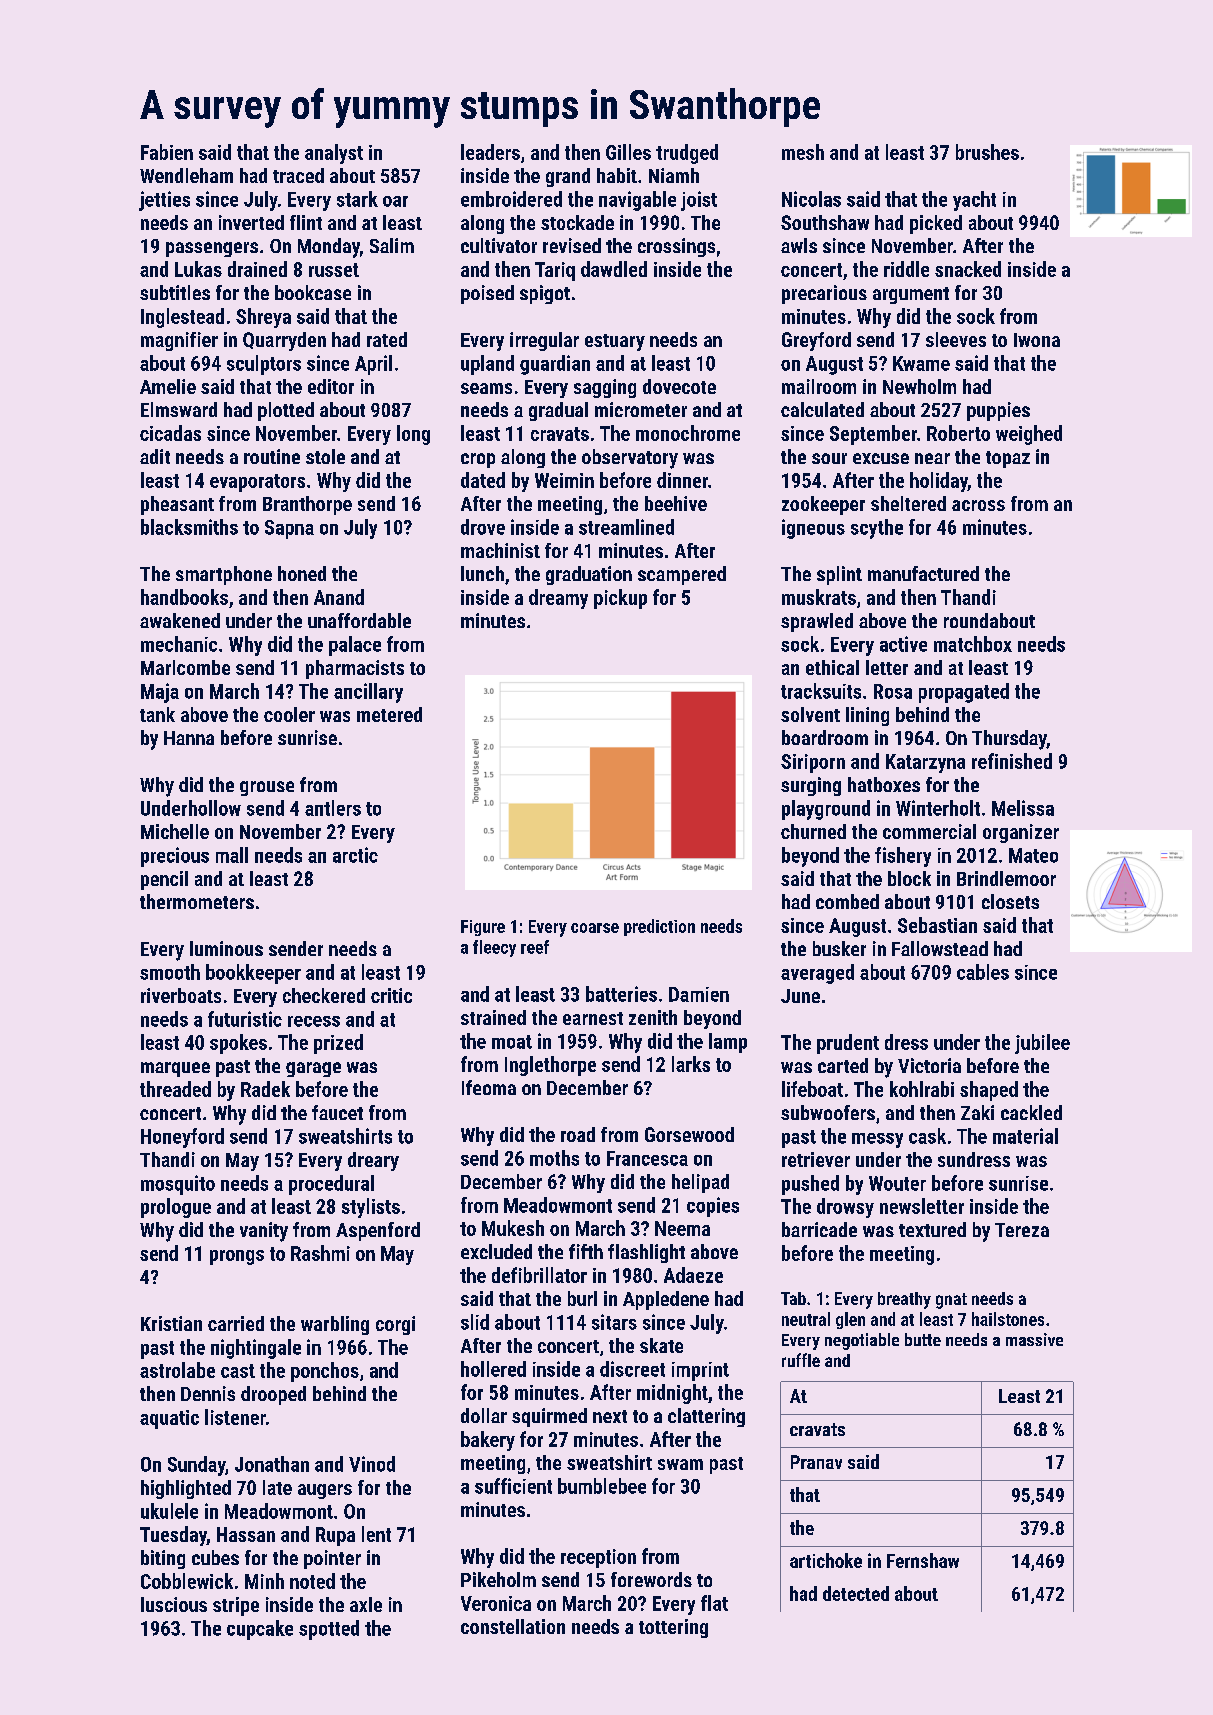 The image size is (1213, 1715). Describe the element at coordinates (699, 994) in the screenshot. I see `Damien` at that location.
